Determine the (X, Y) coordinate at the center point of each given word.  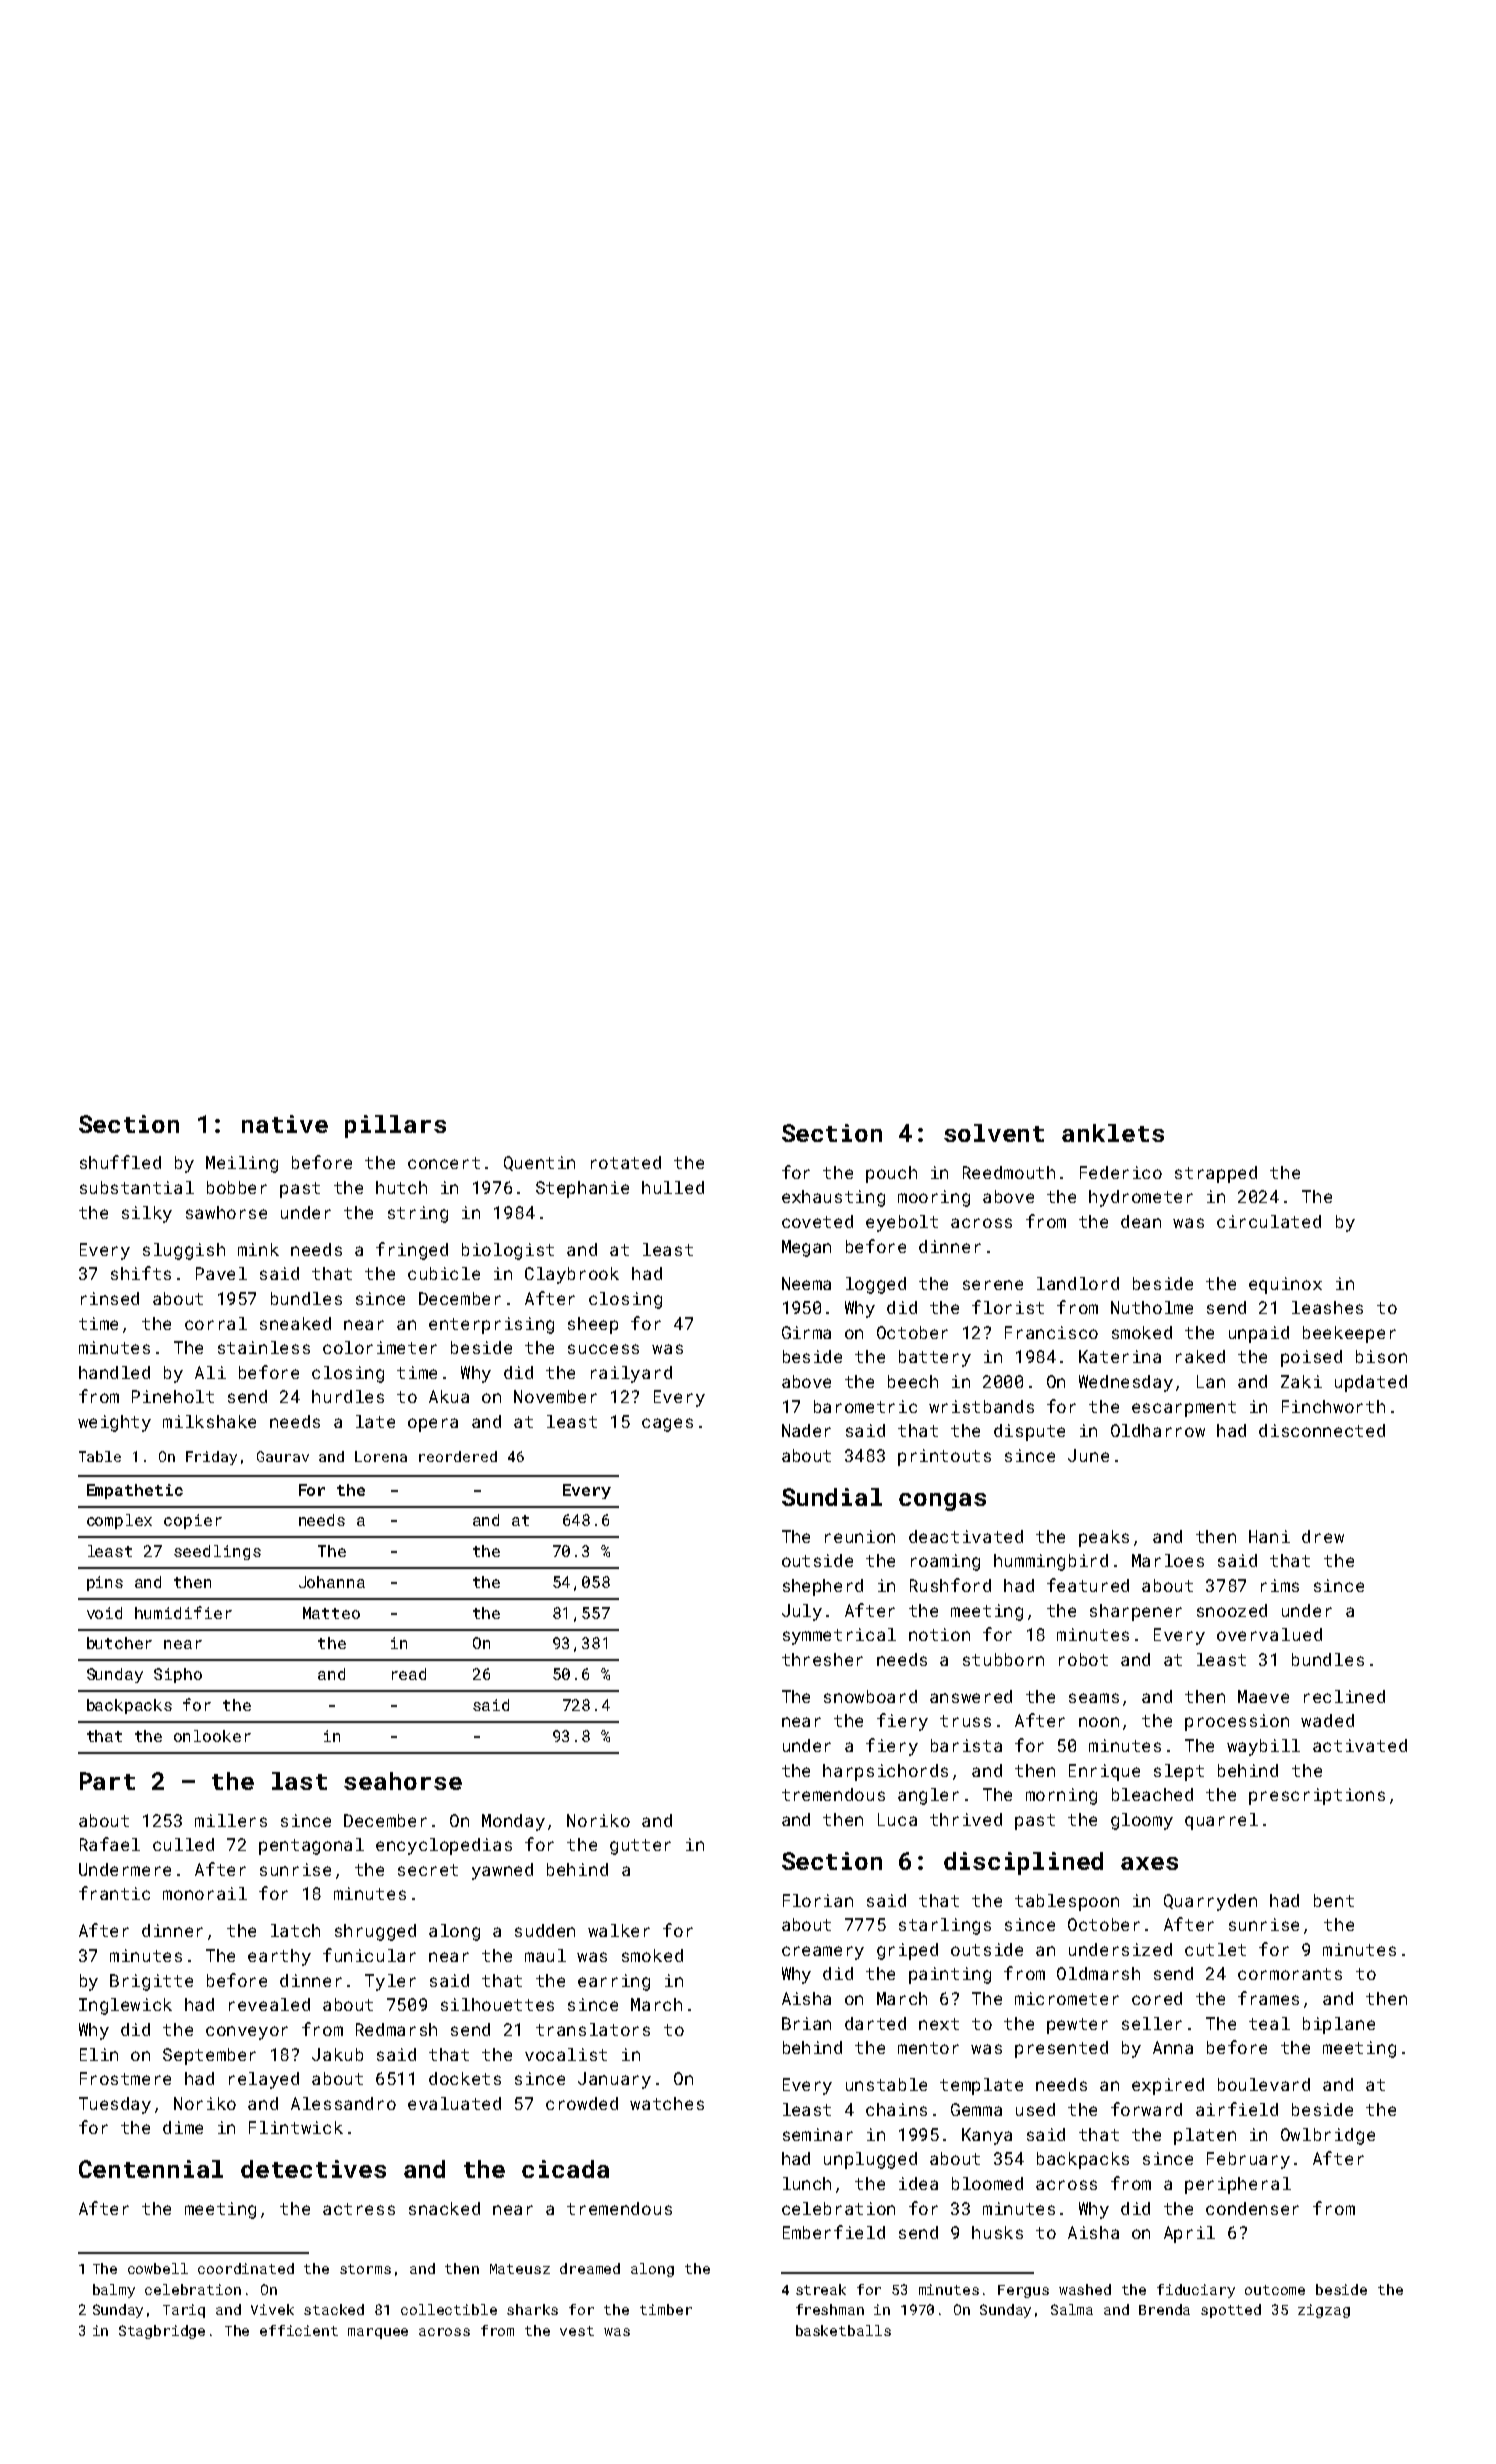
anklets (1113, 1133)
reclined (1344, 1696)
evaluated (454, 2103)
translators (593, 2029)
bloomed (987, 2183)
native (285, 1124)
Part (107, 1781)
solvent (994, 1133)
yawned (502, 1871)
